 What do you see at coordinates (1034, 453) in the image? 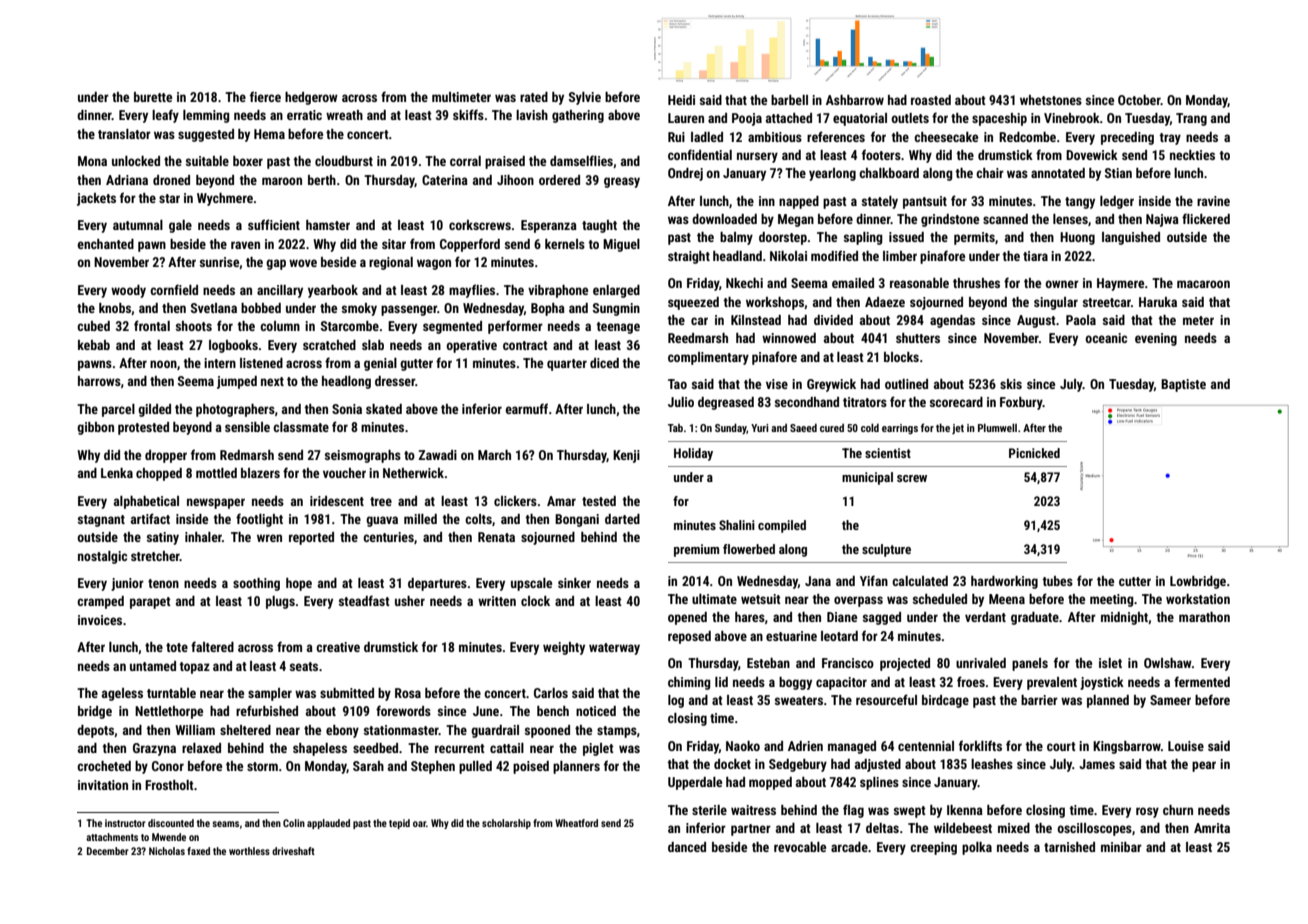
I see `Picnicked` at bounding box center [1034, 453].
